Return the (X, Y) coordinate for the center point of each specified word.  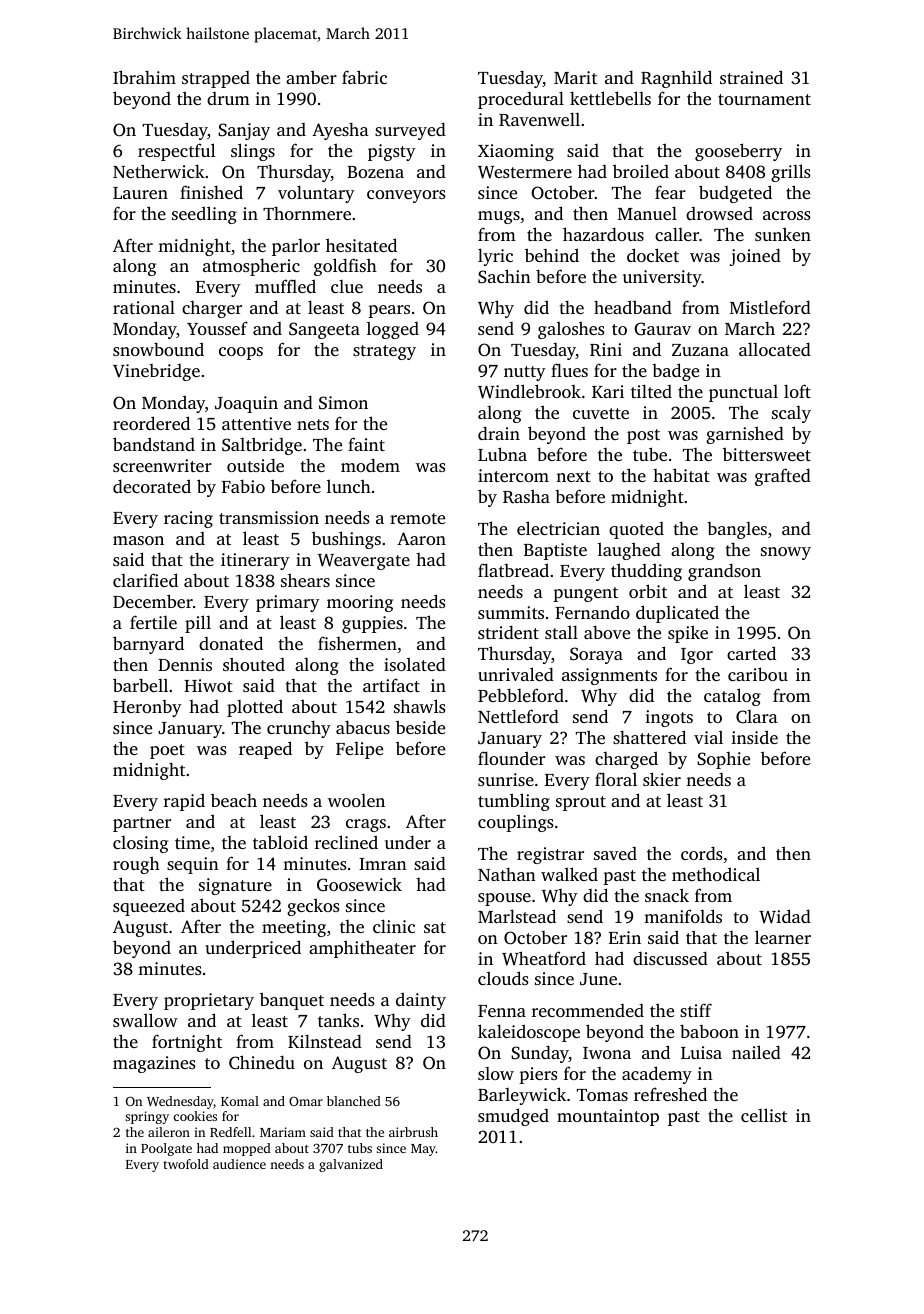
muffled (285, 286)
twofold (186, 1164)
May (423, 1150)
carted (751, 653)
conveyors (406, 196)
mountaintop (608, 1117)
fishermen (357, 643)
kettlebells (610, 98)
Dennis (185, 664)
